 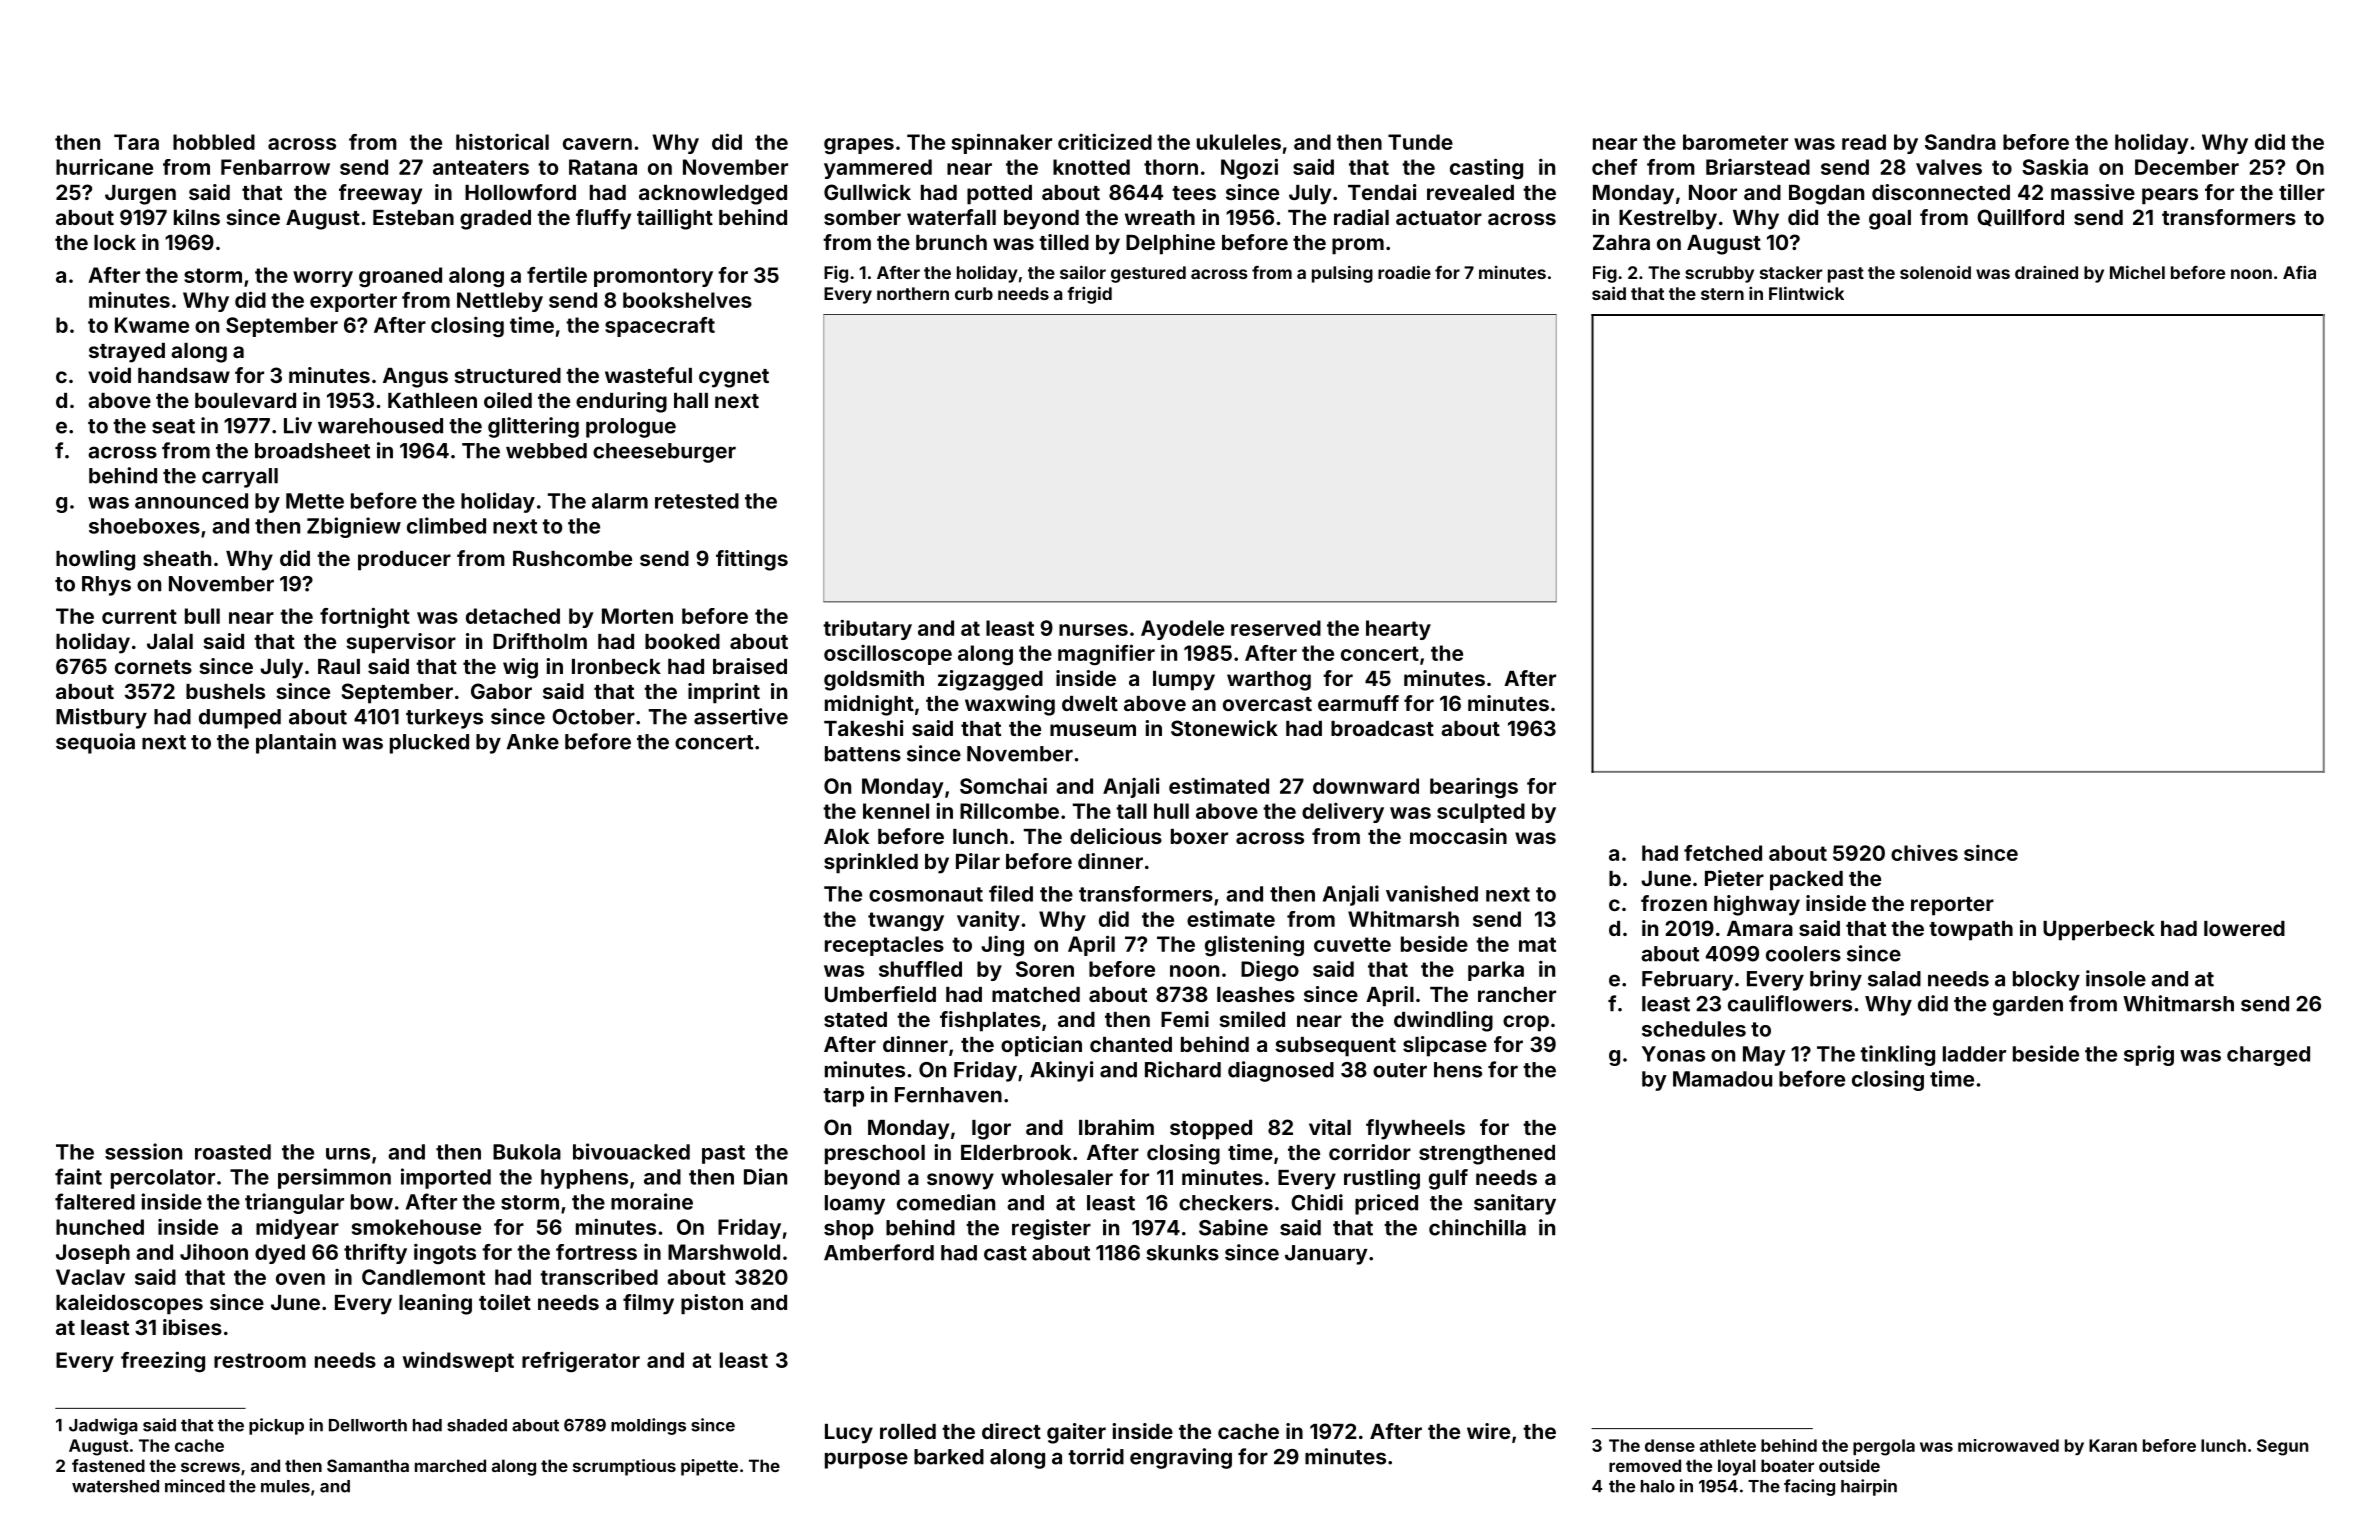 I want to click on Gullwick, so click(x=867, y=192).
